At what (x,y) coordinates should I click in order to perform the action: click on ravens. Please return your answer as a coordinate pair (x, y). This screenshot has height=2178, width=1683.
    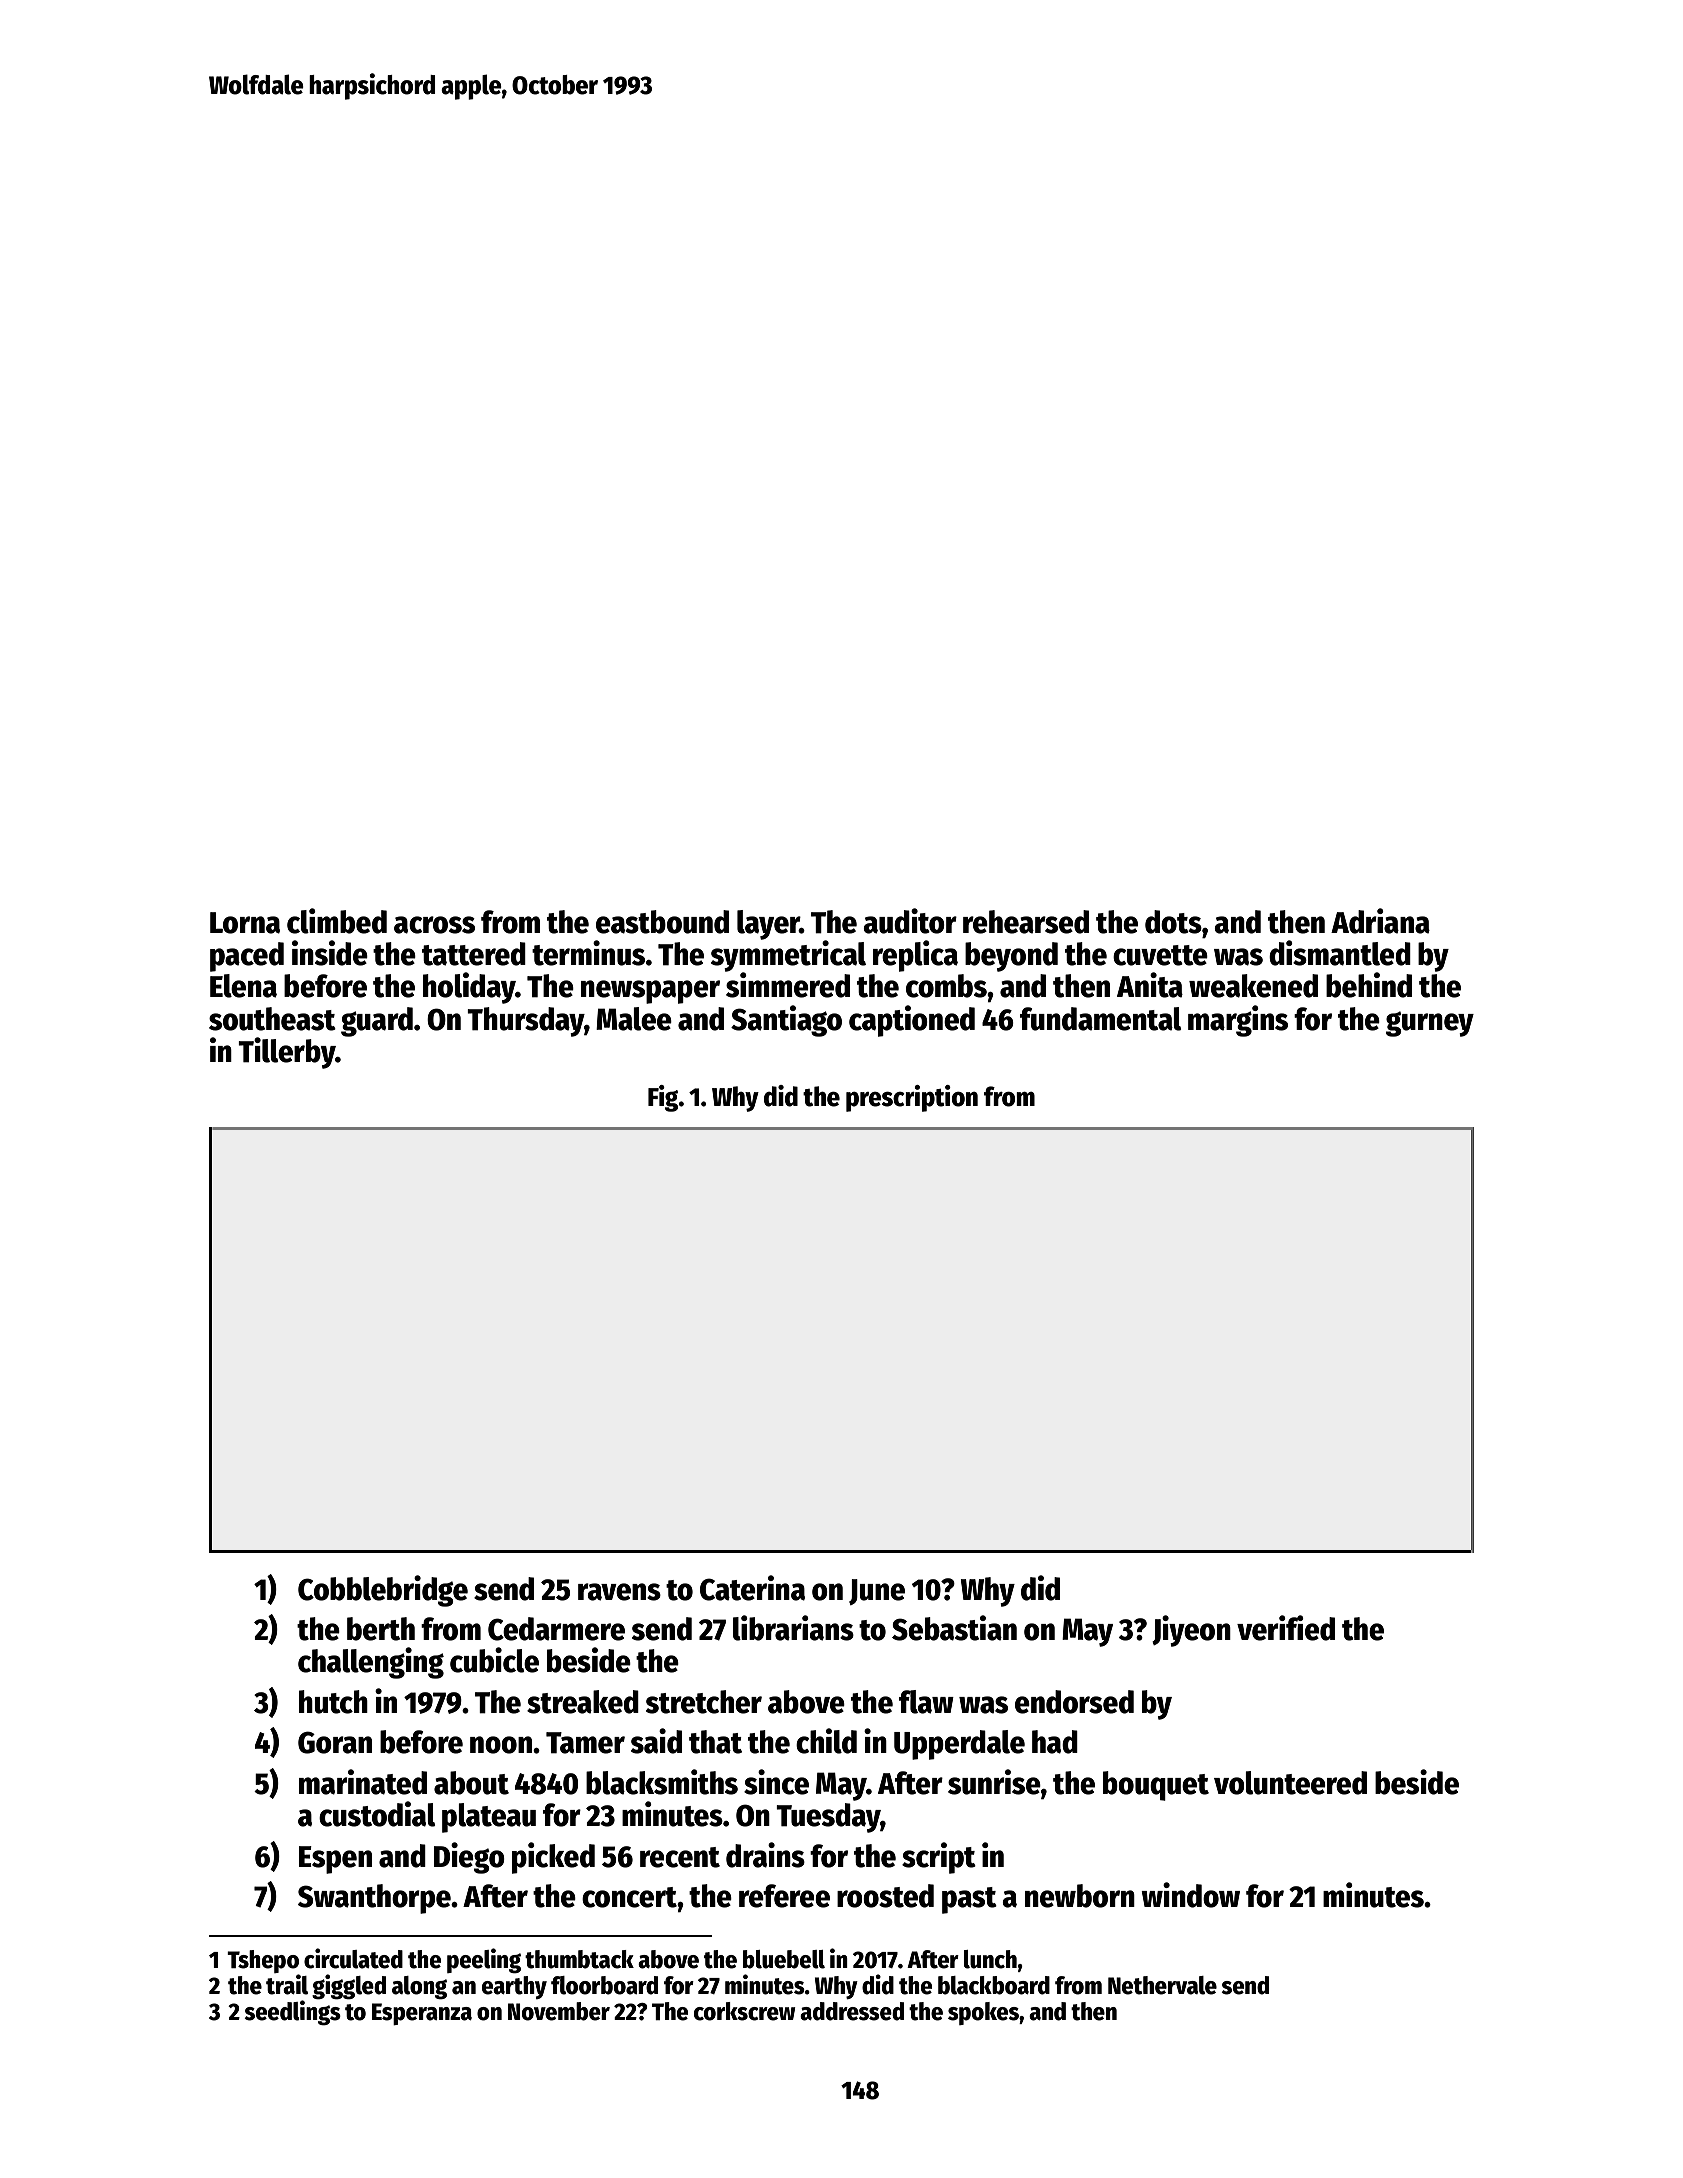
    Looking at the image, I should click on (619, 1592).
